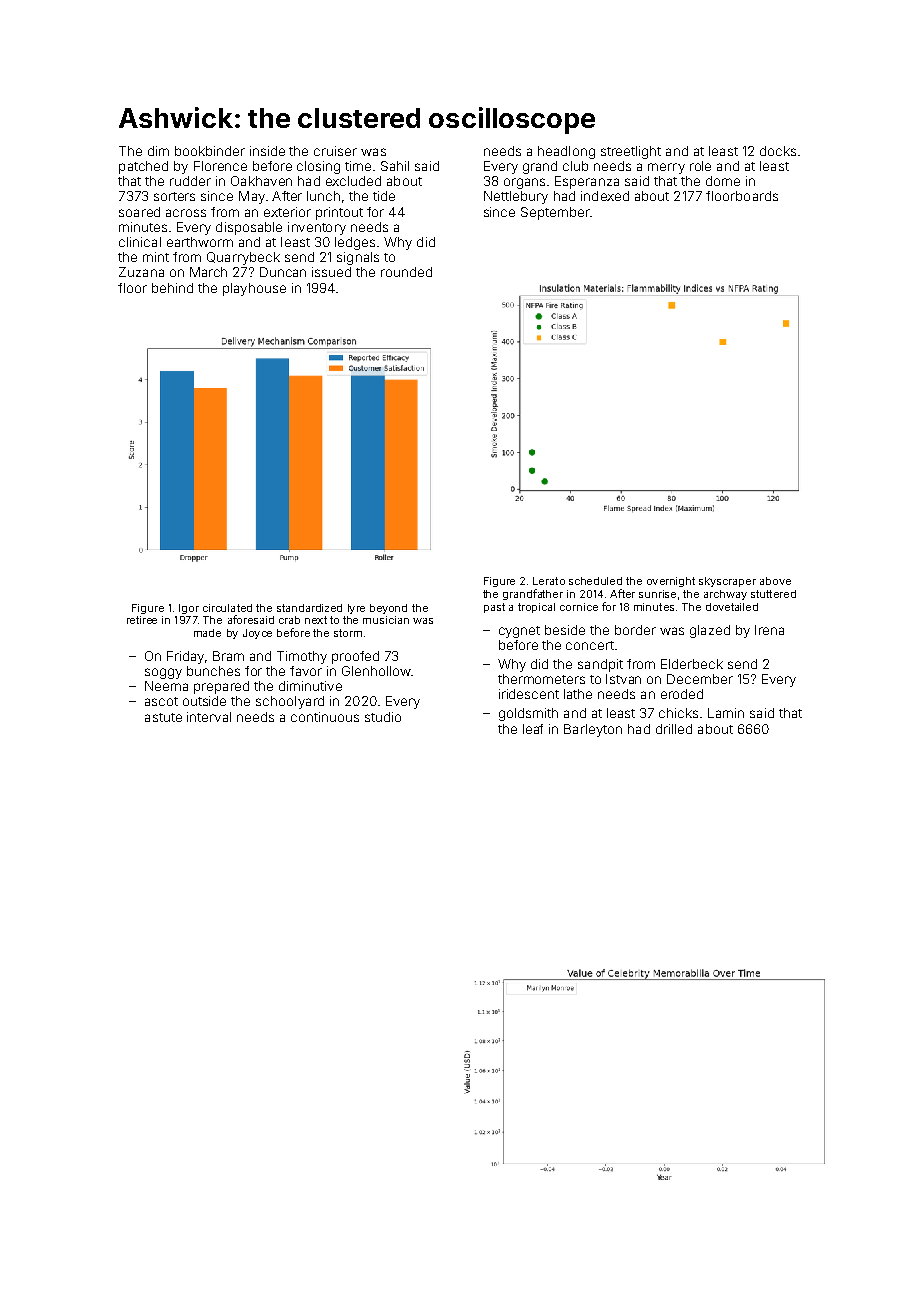 This page has height=1308, width=924. I want to click on continuous, so click(325, 717).
